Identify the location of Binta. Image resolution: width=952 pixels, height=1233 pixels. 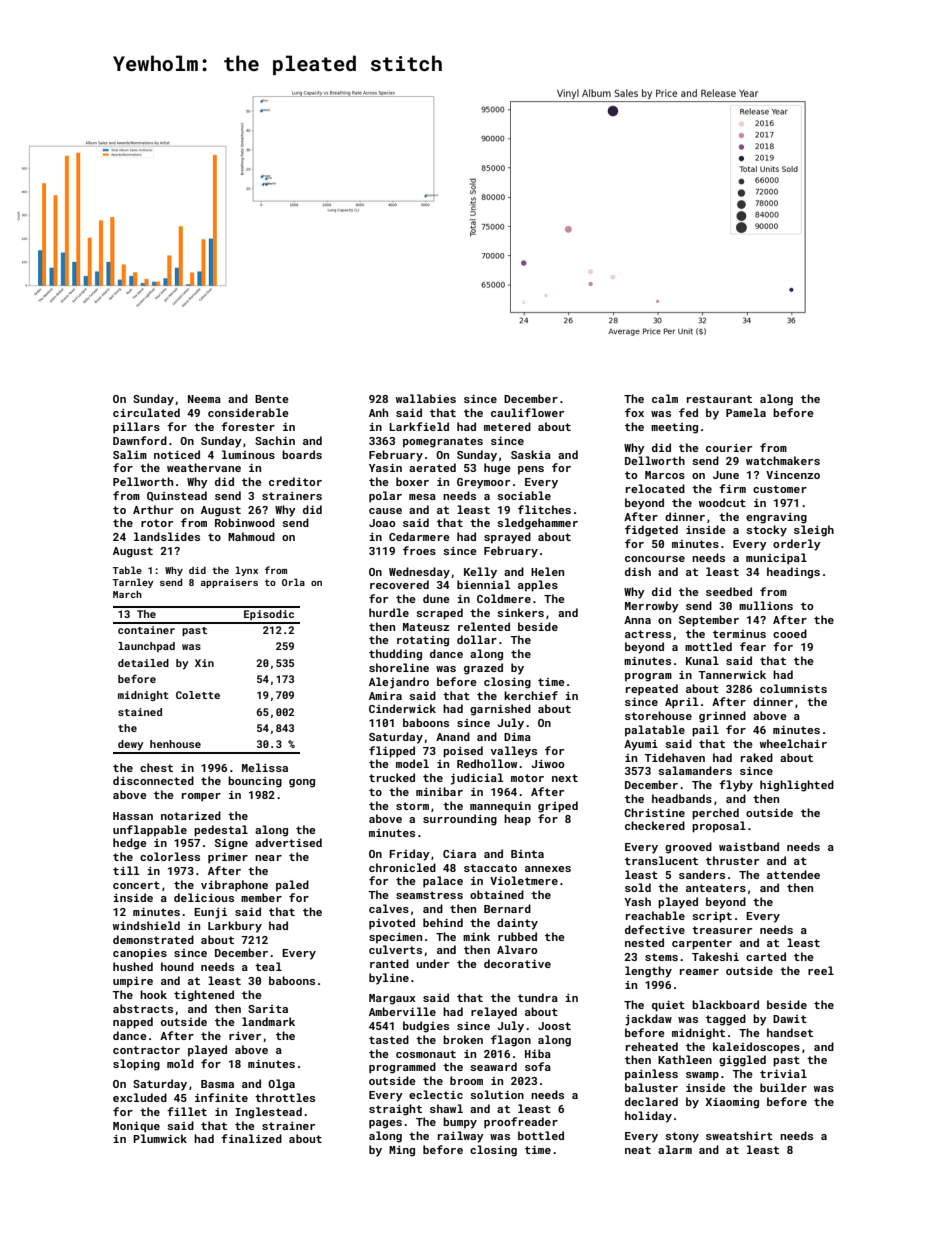
(527, 854).
